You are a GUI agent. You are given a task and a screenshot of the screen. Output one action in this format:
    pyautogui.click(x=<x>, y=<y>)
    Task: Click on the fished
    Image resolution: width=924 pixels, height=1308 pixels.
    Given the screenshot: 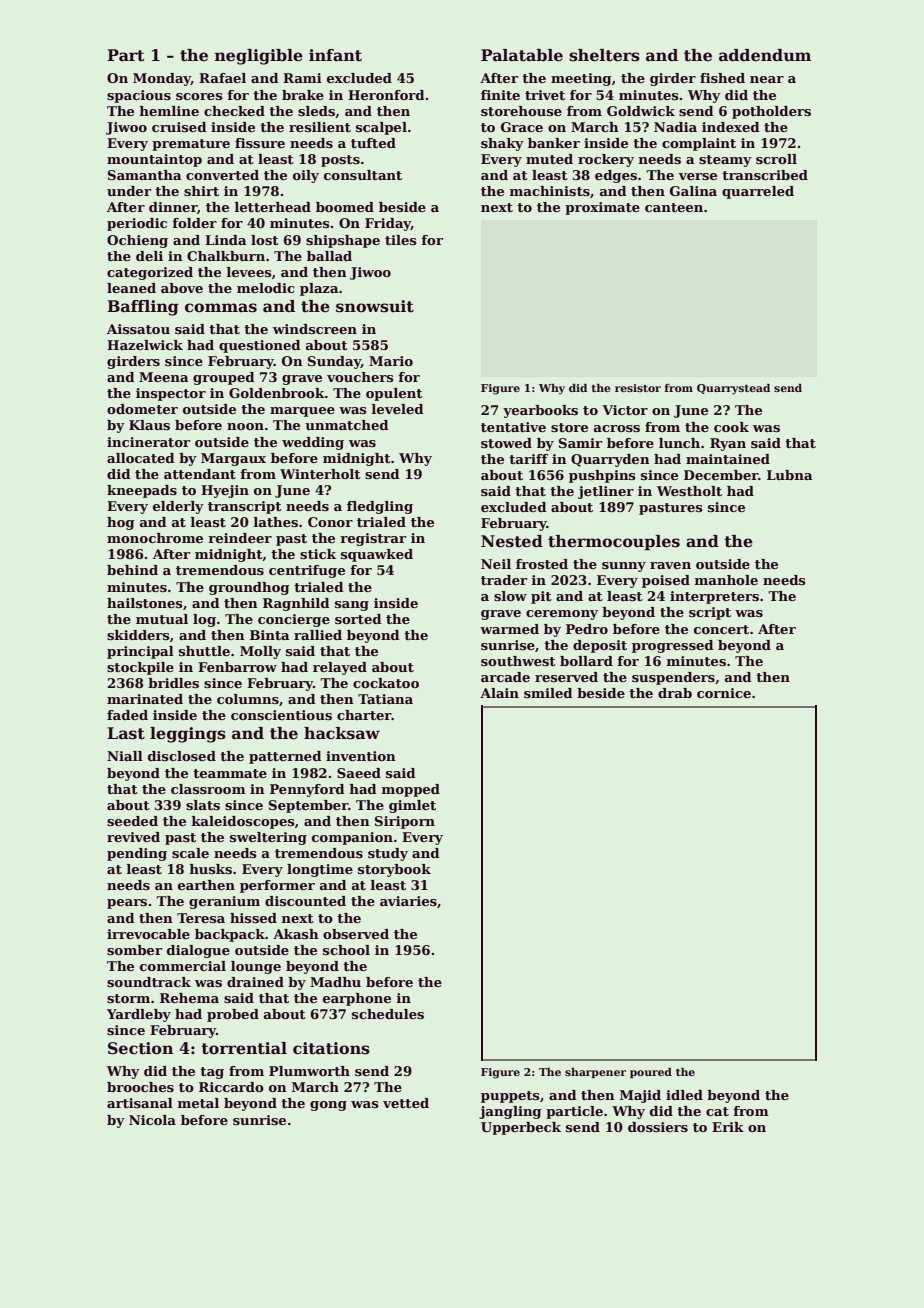 What is the action you would take?
    pyautogui.click(x=722, y=78)
